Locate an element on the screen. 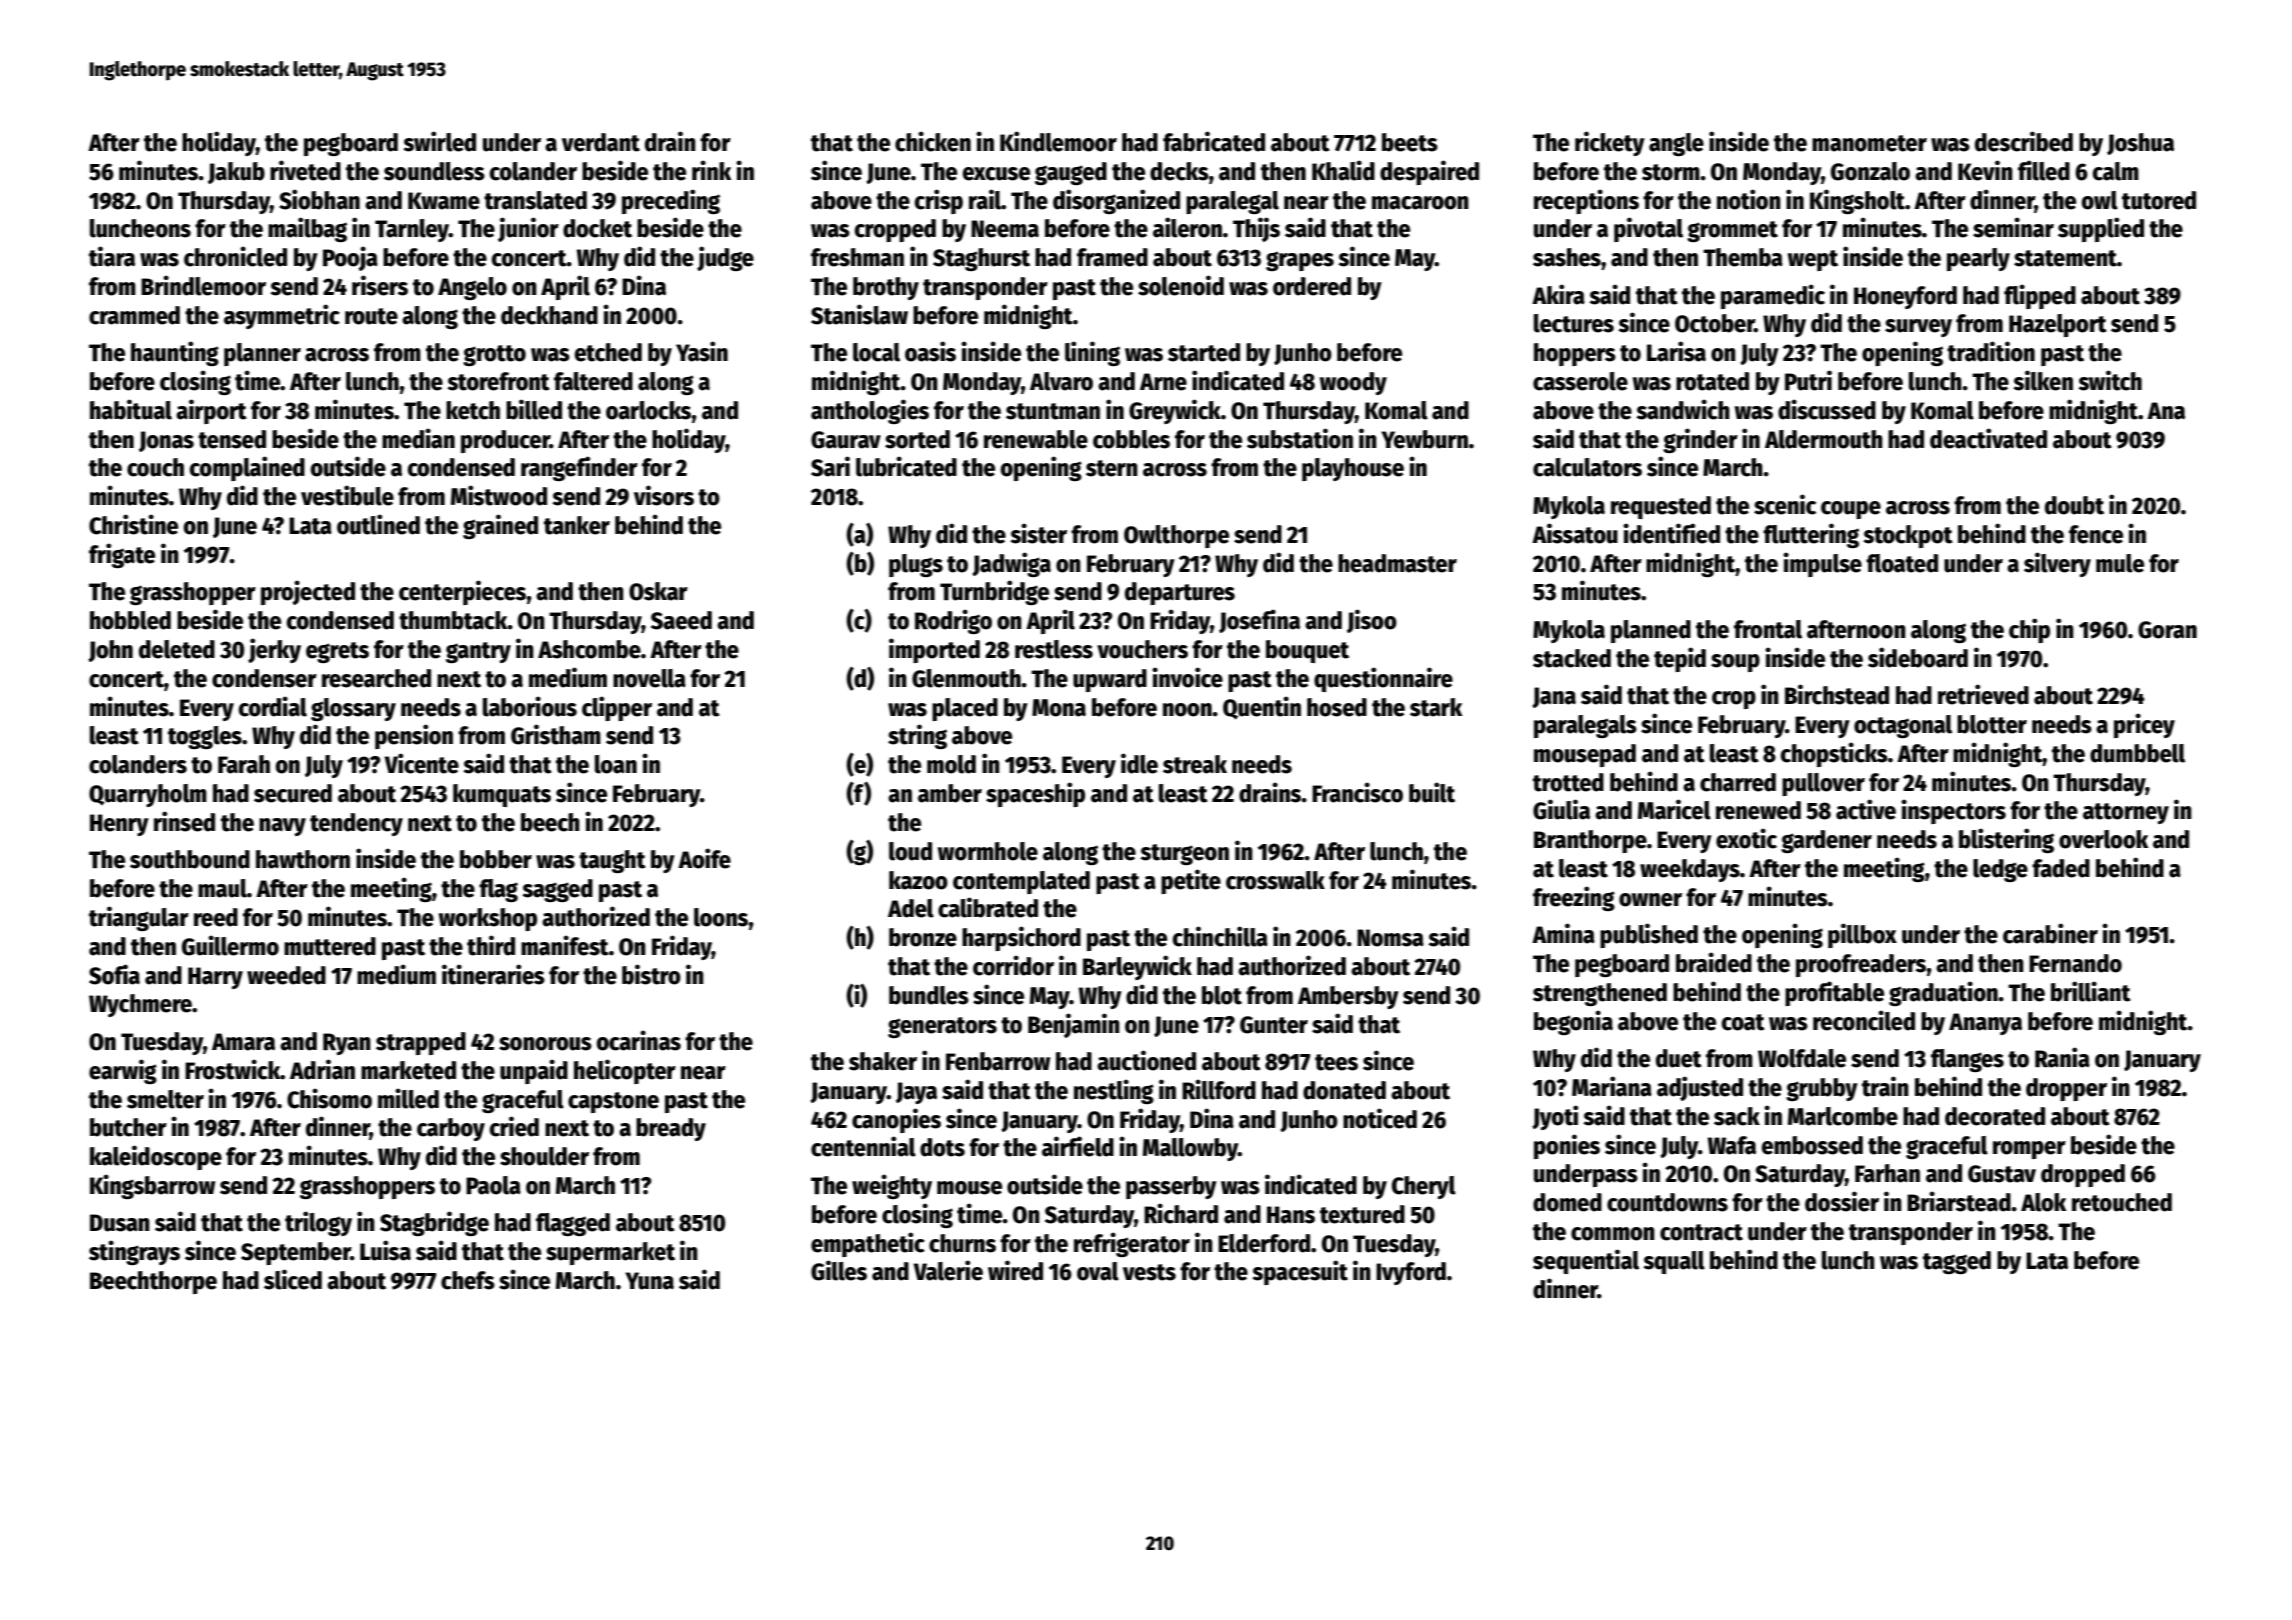  bobber is located at coordinates (496, 859).
